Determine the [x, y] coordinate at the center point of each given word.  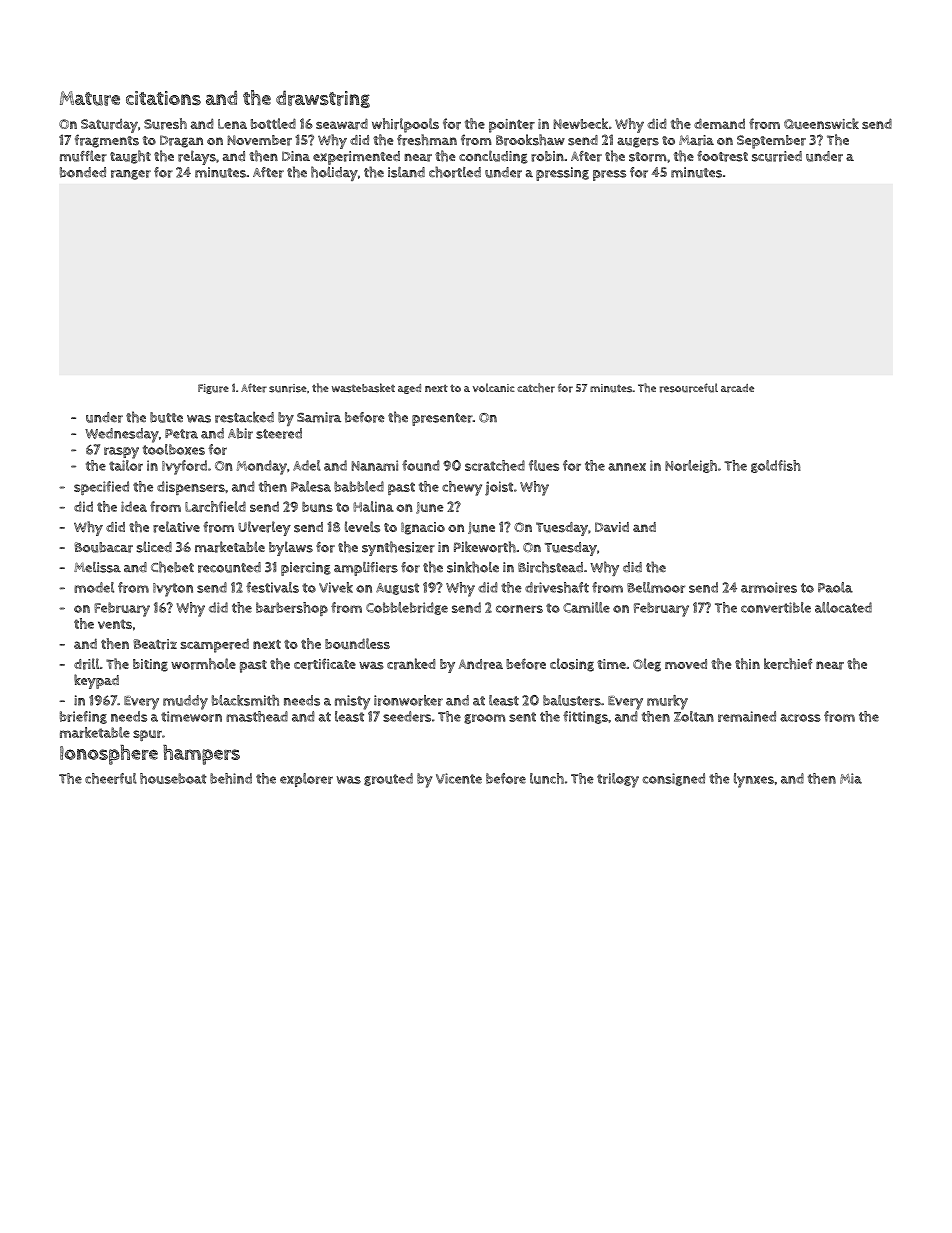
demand [719, 123]
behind [231, 778]
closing [572, 665]
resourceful [689, 388]
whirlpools [405, 125]
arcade [737, 388]
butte [166, 417]
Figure [213, 389]
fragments [107, 141]
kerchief [788, 664]
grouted [388, 779]
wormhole [203, 664]
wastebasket [363, 388]
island [406, 172]
